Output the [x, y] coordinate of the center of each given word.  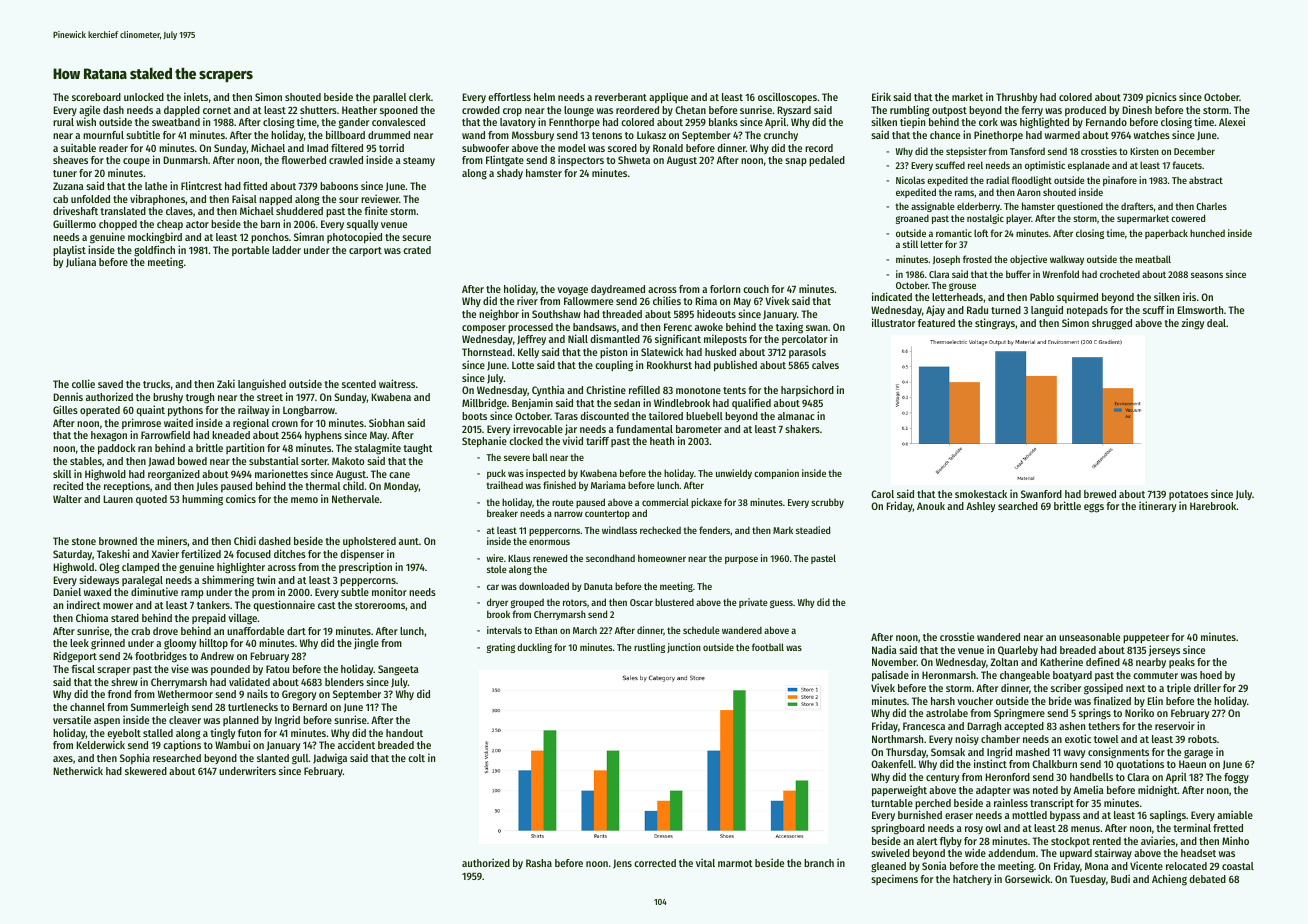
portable [250, 251]
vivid [572, 440]
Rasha [539, 863]
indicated [892, 296]
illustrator [893, 322]
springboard [898, 829]
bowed [192, 461]
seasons [1207, 275]
